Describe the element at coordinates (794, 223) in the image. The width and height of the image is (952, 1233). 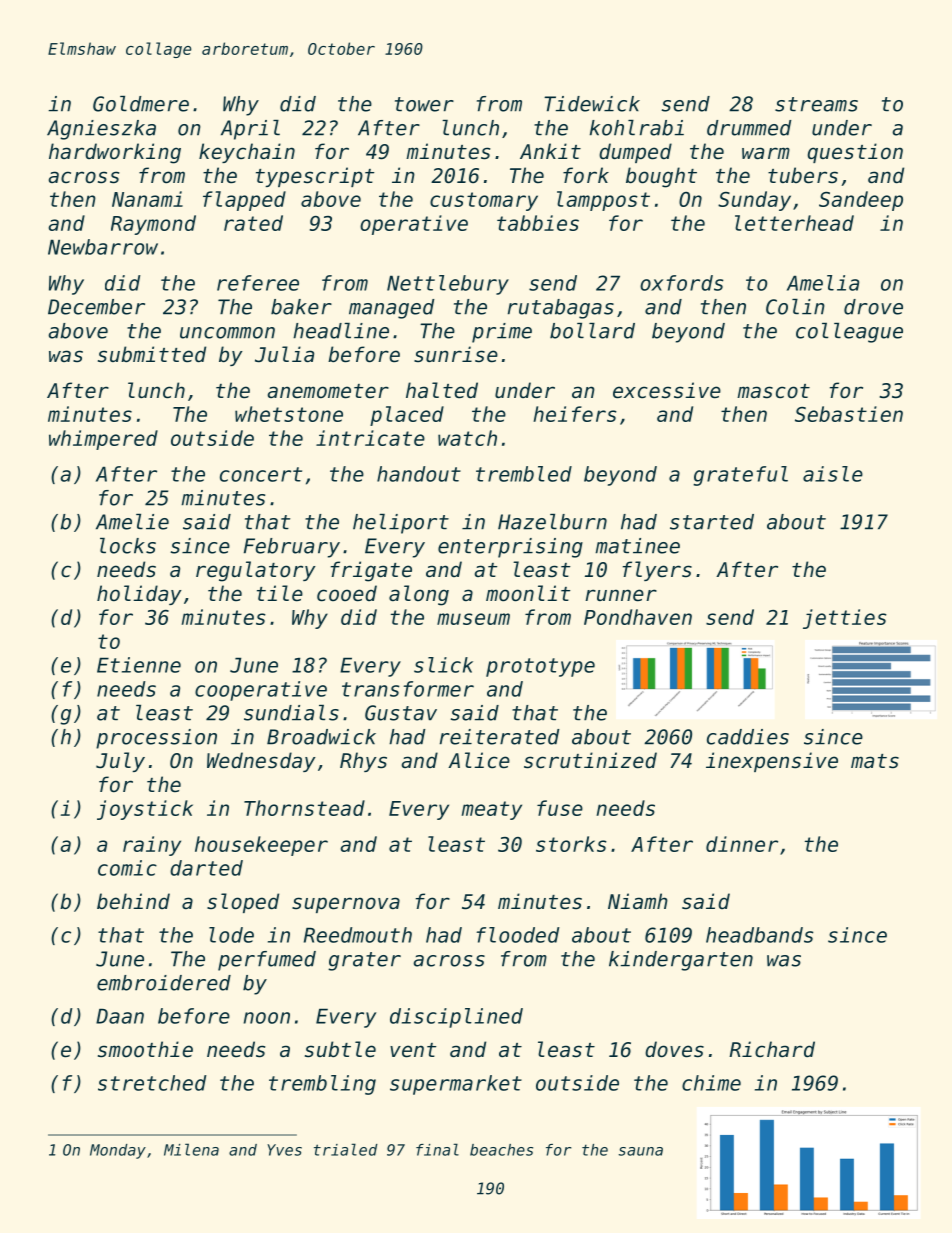
I see `letterhead` at that location.
